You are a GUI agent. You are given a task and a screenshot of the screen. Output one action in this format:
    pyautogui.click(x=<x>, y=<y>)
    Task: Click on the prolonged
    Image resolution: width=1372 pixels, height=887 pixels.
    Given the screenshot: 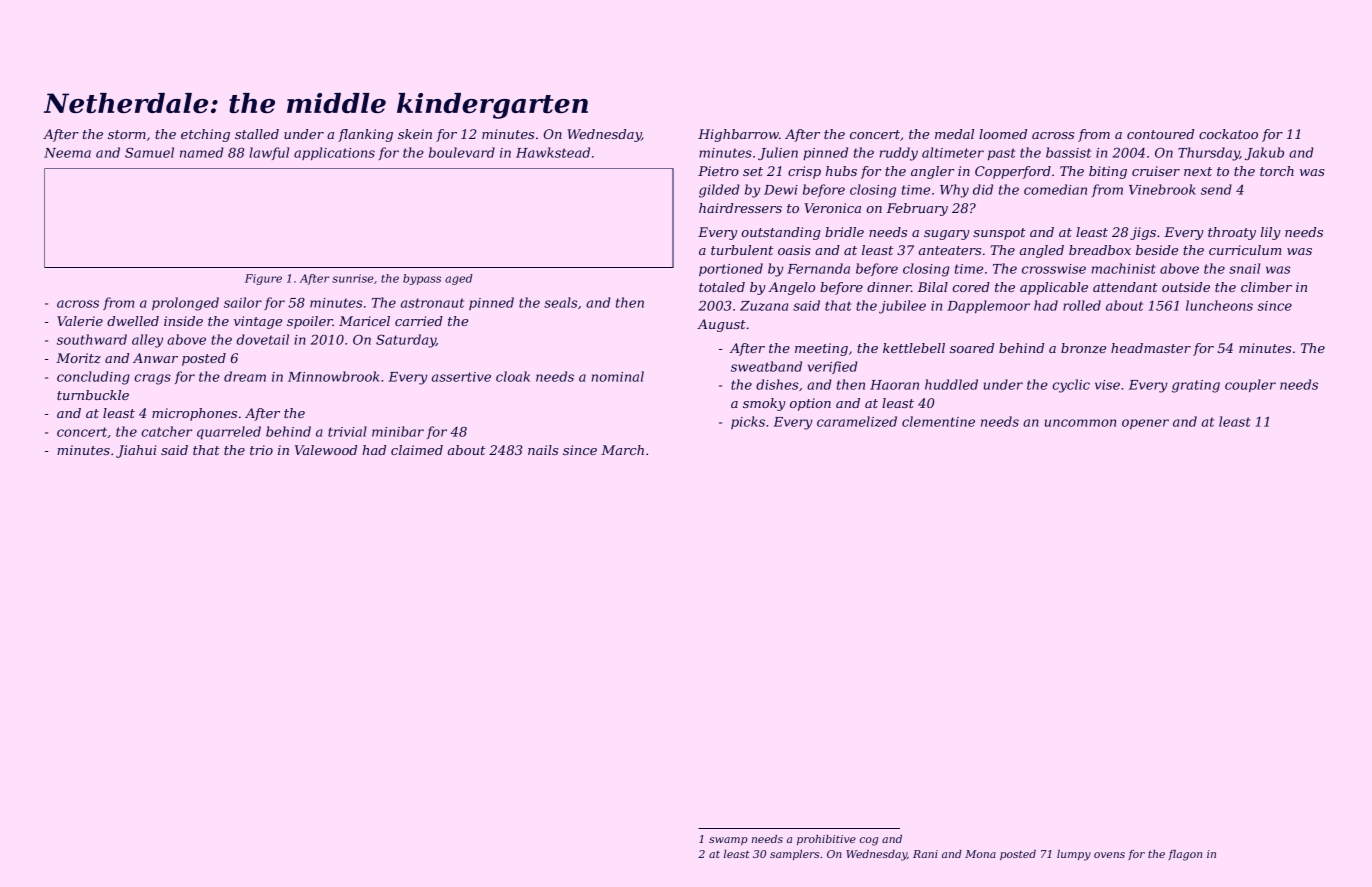 What is the action you would take?
    pyautogui.click(x=185, y=304)
